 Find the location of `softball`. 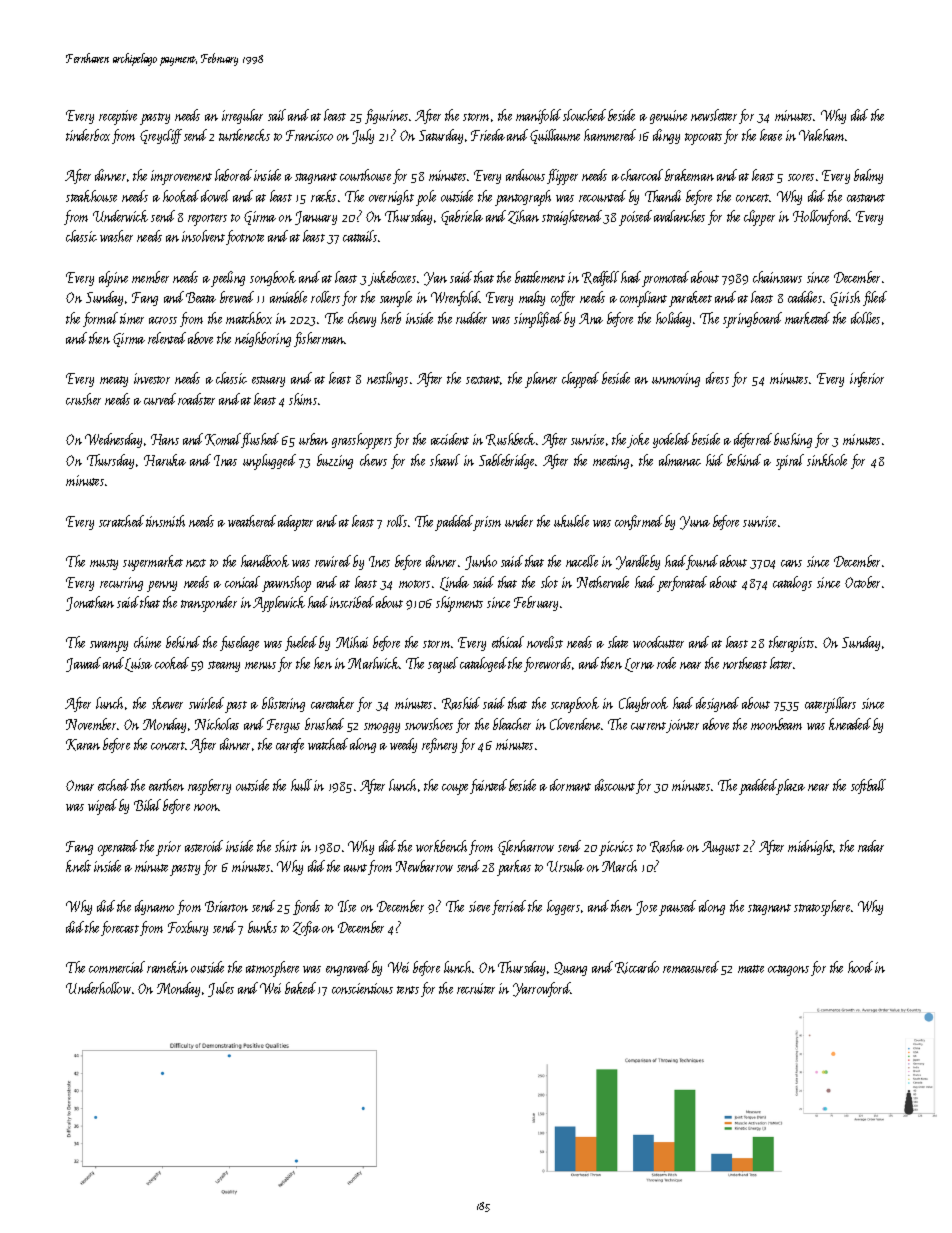

softball is located at coordinates (868, 786).
